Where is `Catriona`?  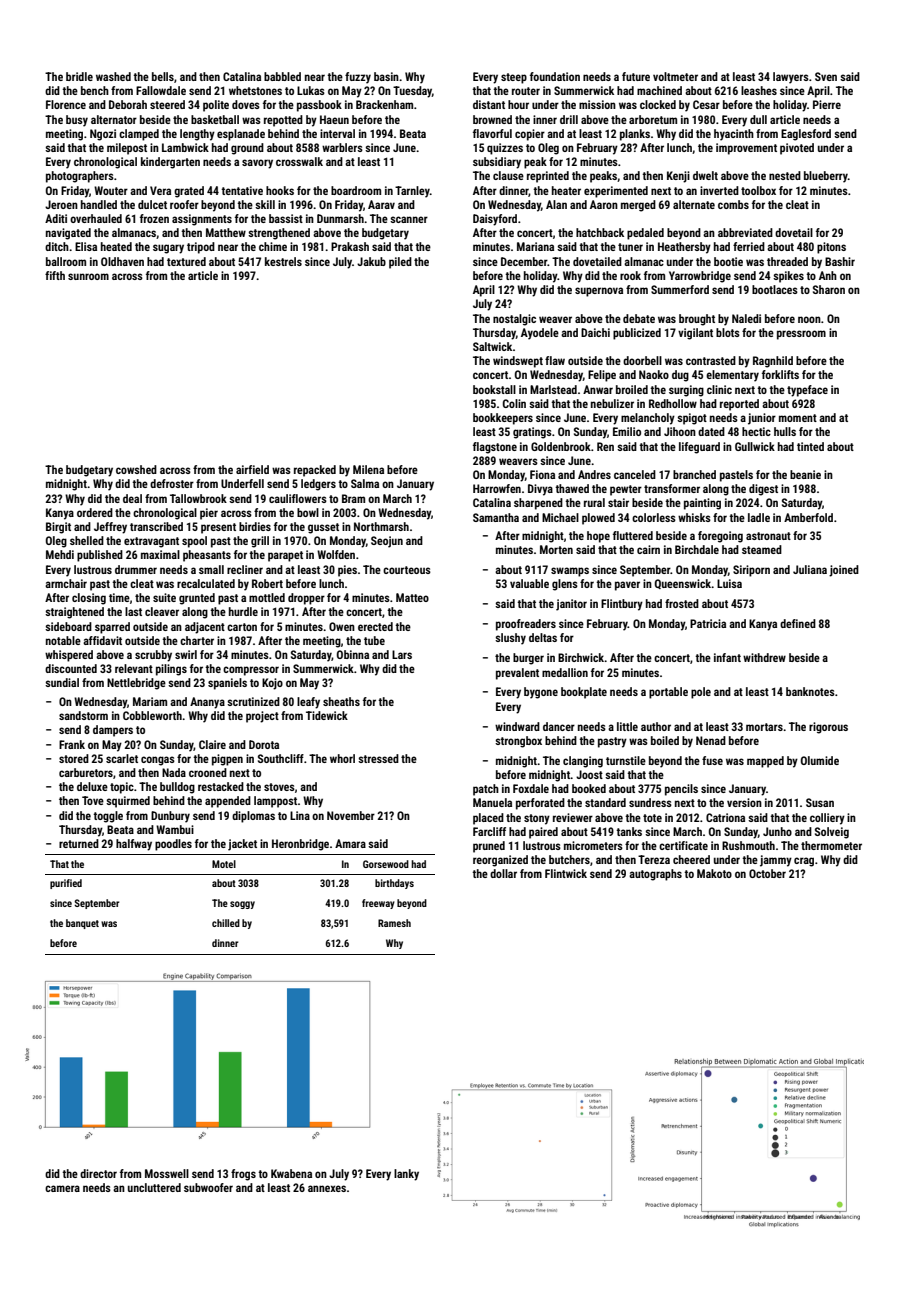
Catriona is located at coordinates (725, 817).
